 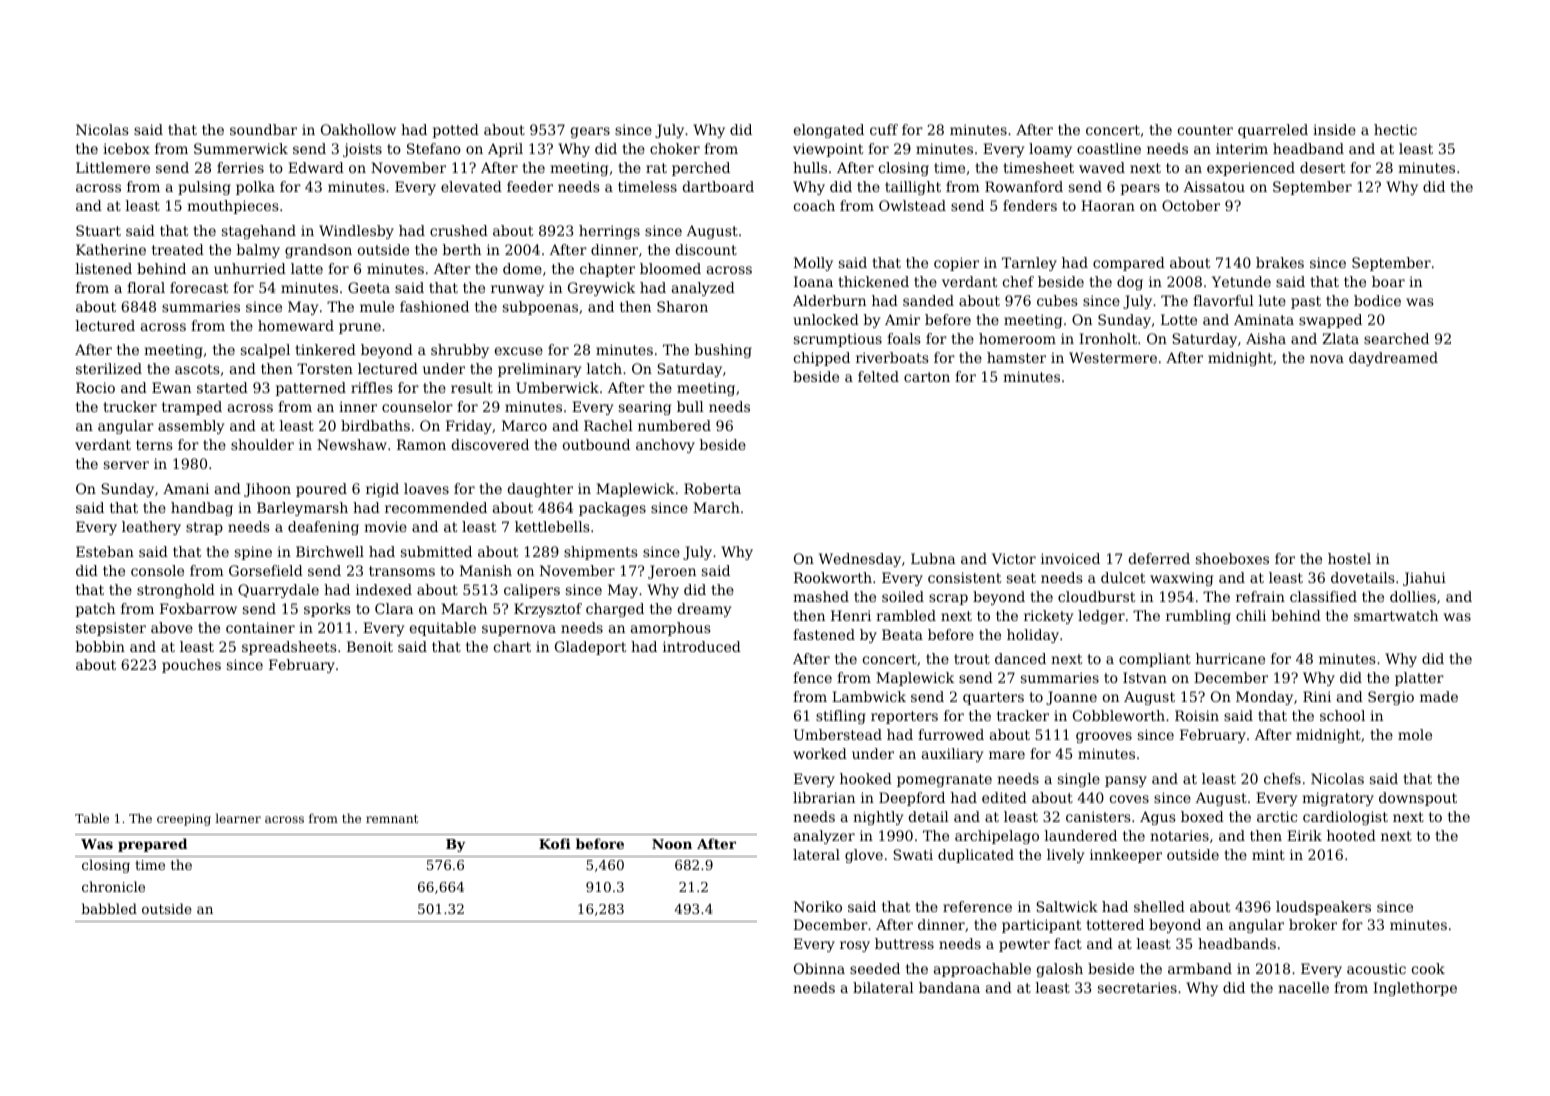 I want to click on floral, so click(x=146, y=287).
